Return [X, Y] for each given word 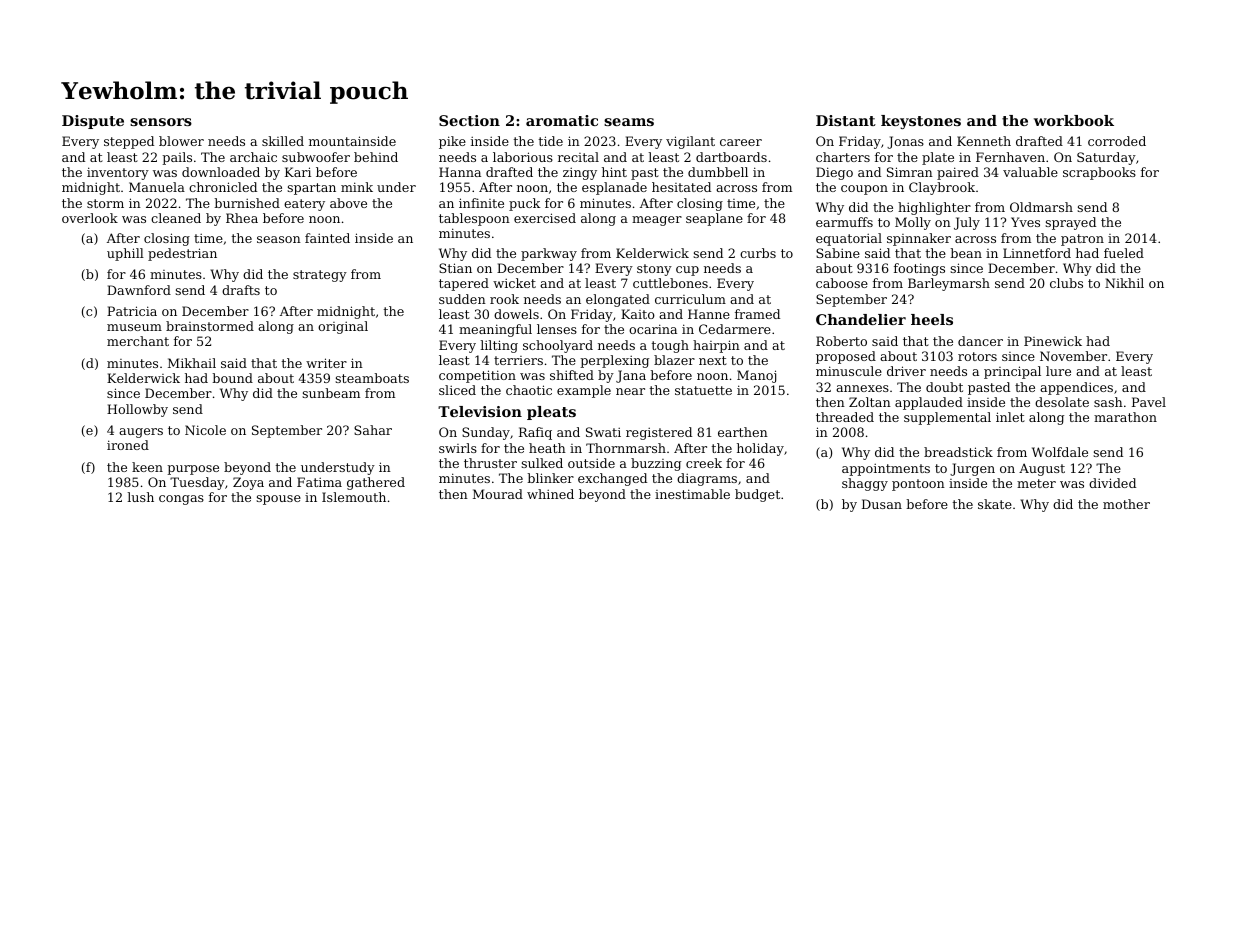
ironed [128, 445]
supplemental [947, 418]
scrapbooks [1099, 173]
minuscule [849, 371]
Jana [631, 376]
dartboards [731, 157]
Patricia [132, 311]
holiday [760, 449]
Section [469, 120]
